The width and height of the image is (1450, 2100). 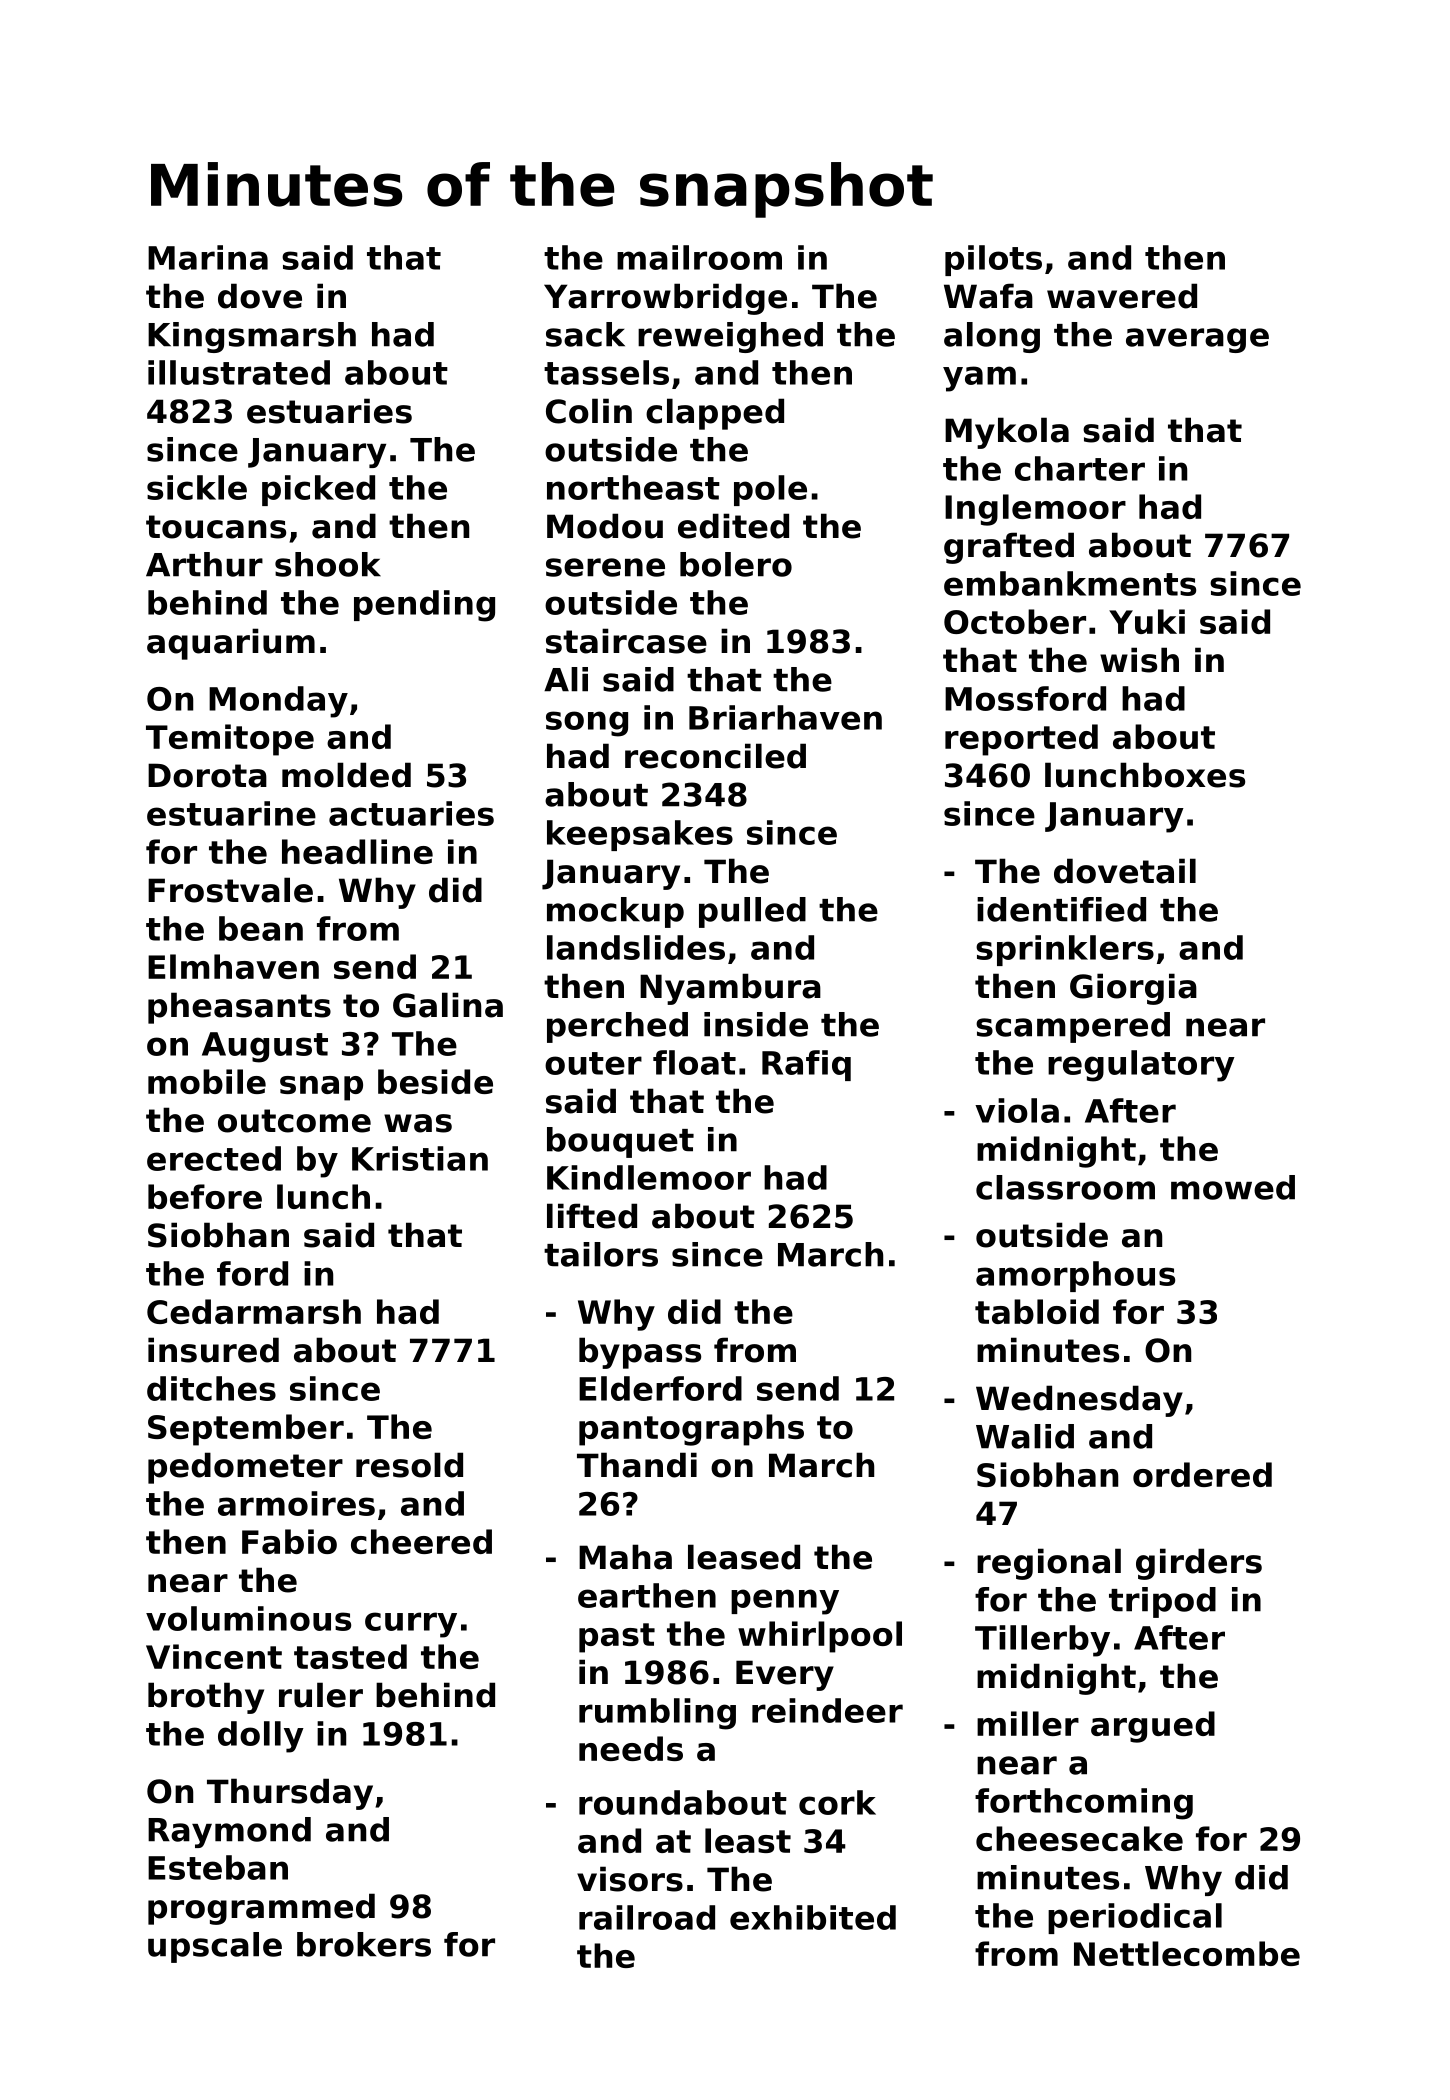 I want to click on Vincent, so click(x=214, y=1656).
